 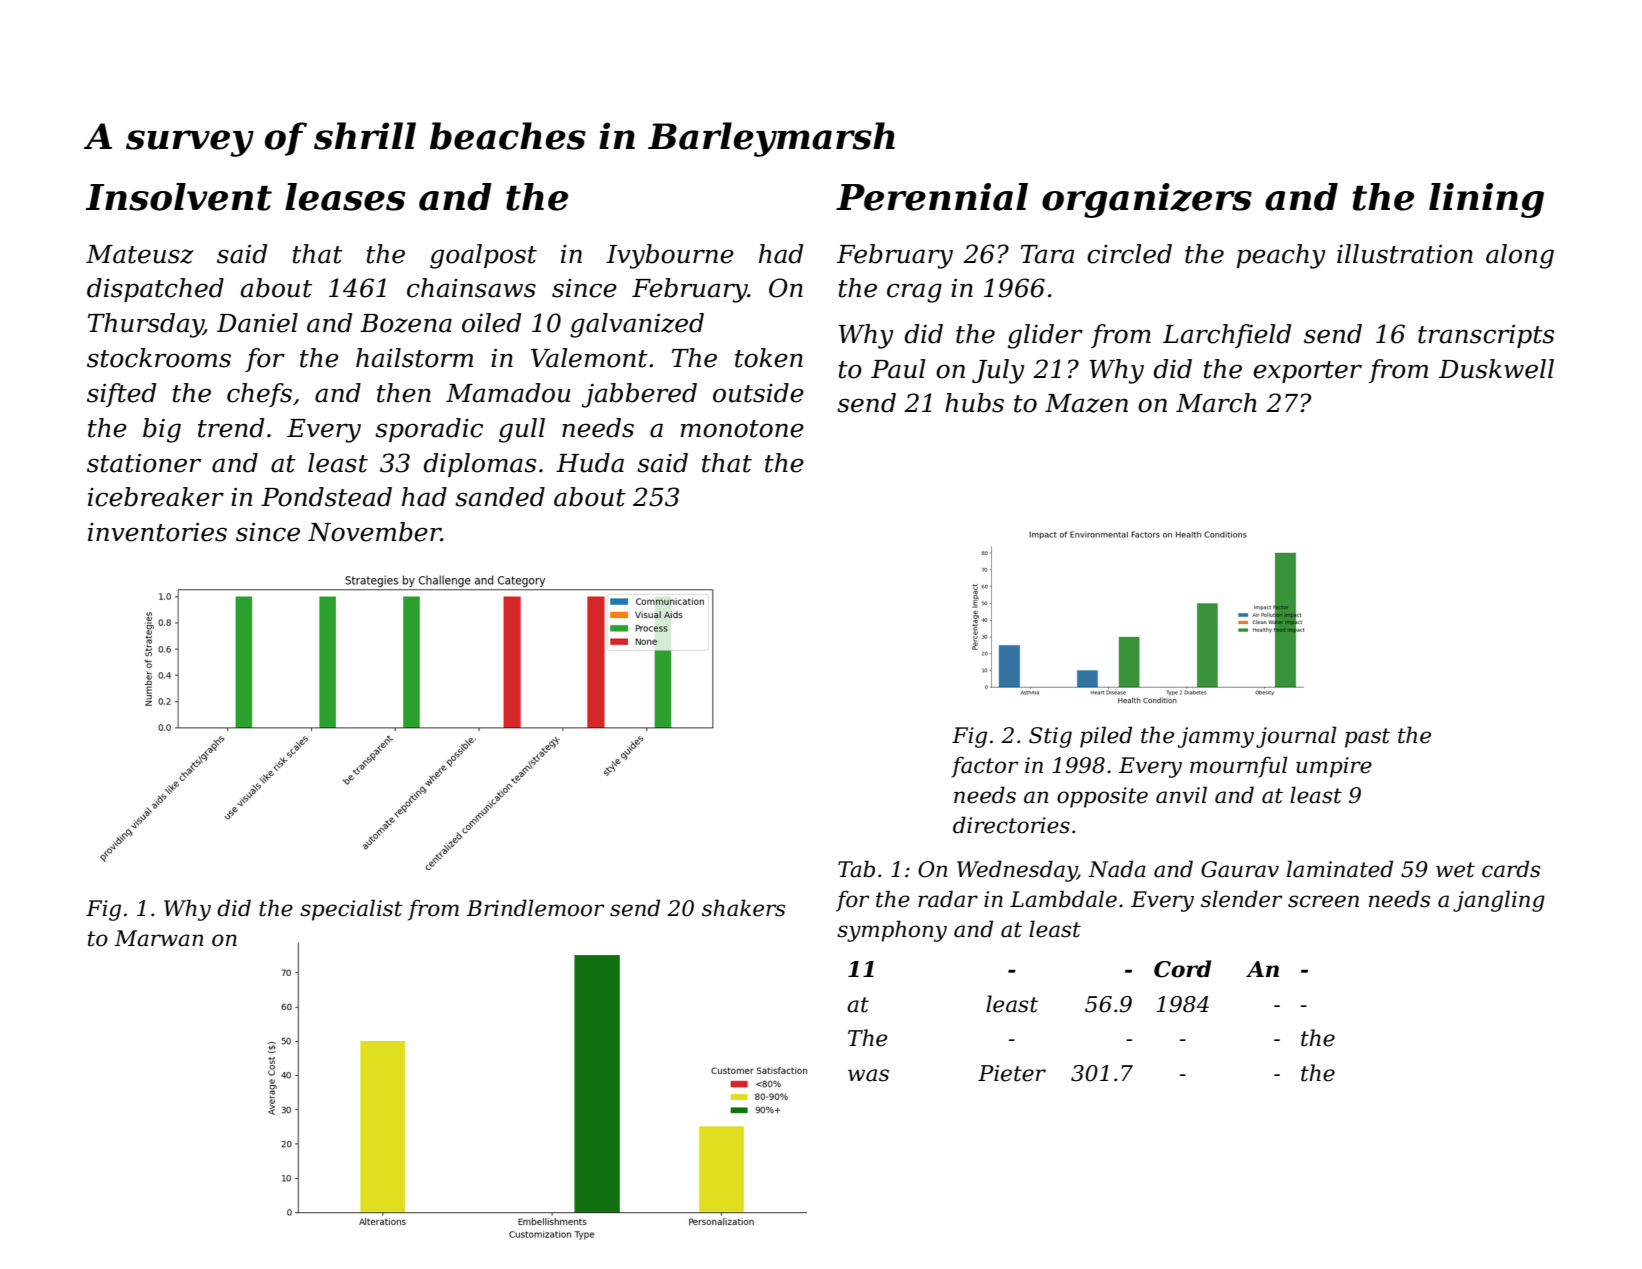 I want to click on inventories, so click(x=157, y=532).
